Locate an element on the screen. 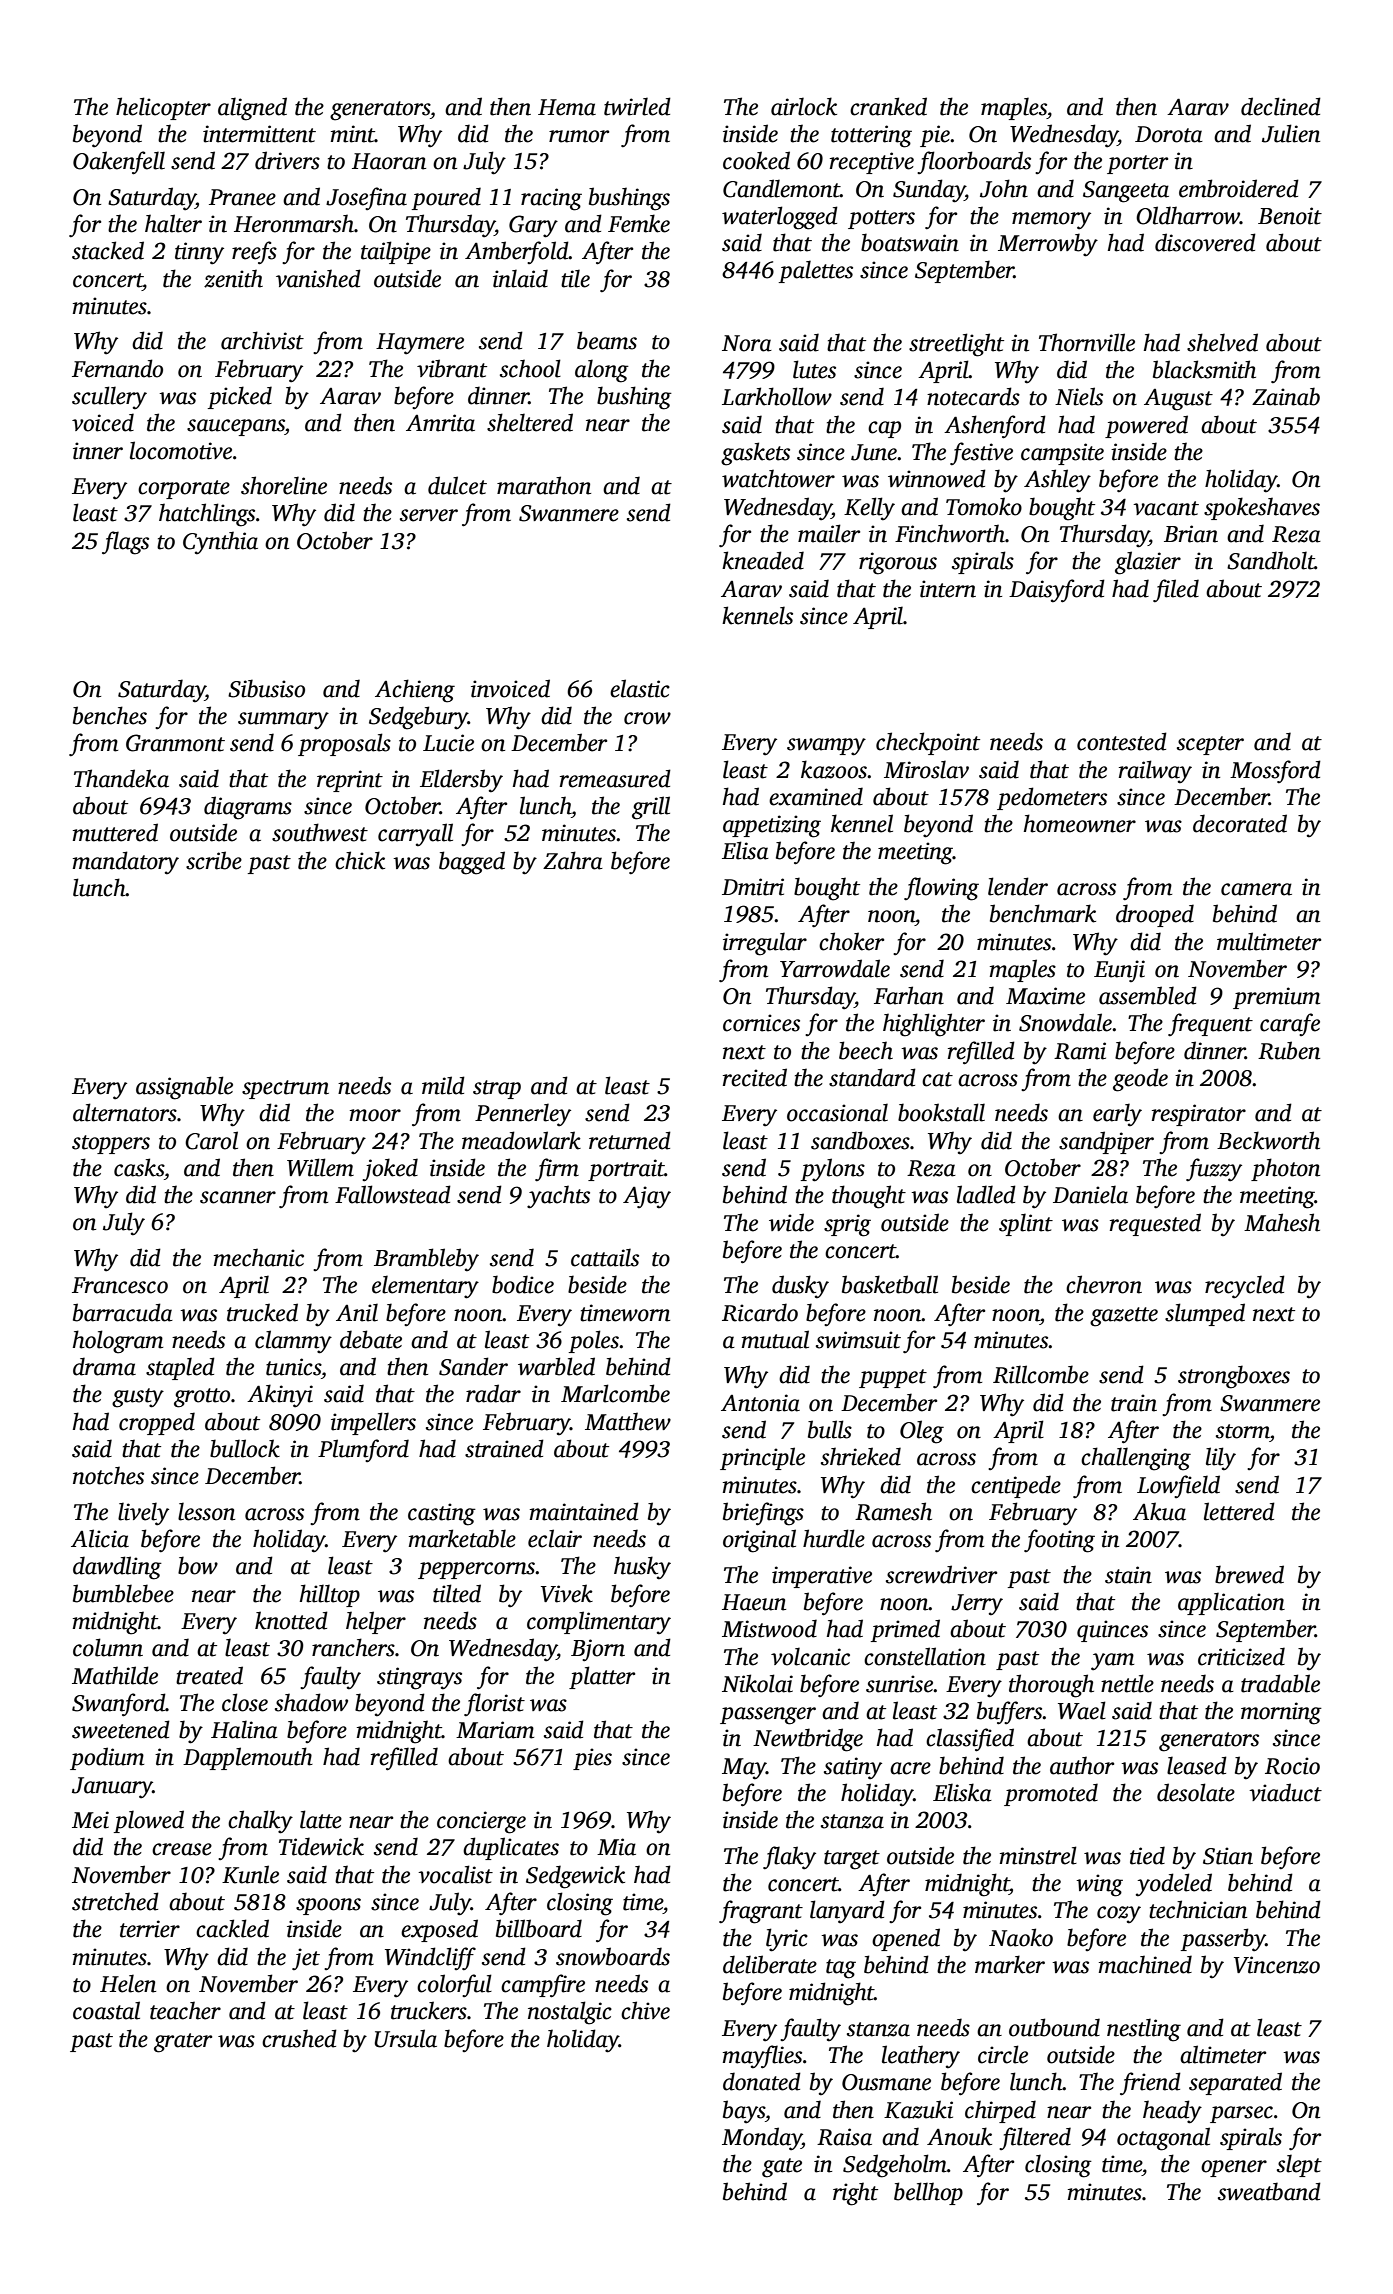 The height and width of the screenshot is (2294, 1393). lesson is located at coordinates (206, 1511).
